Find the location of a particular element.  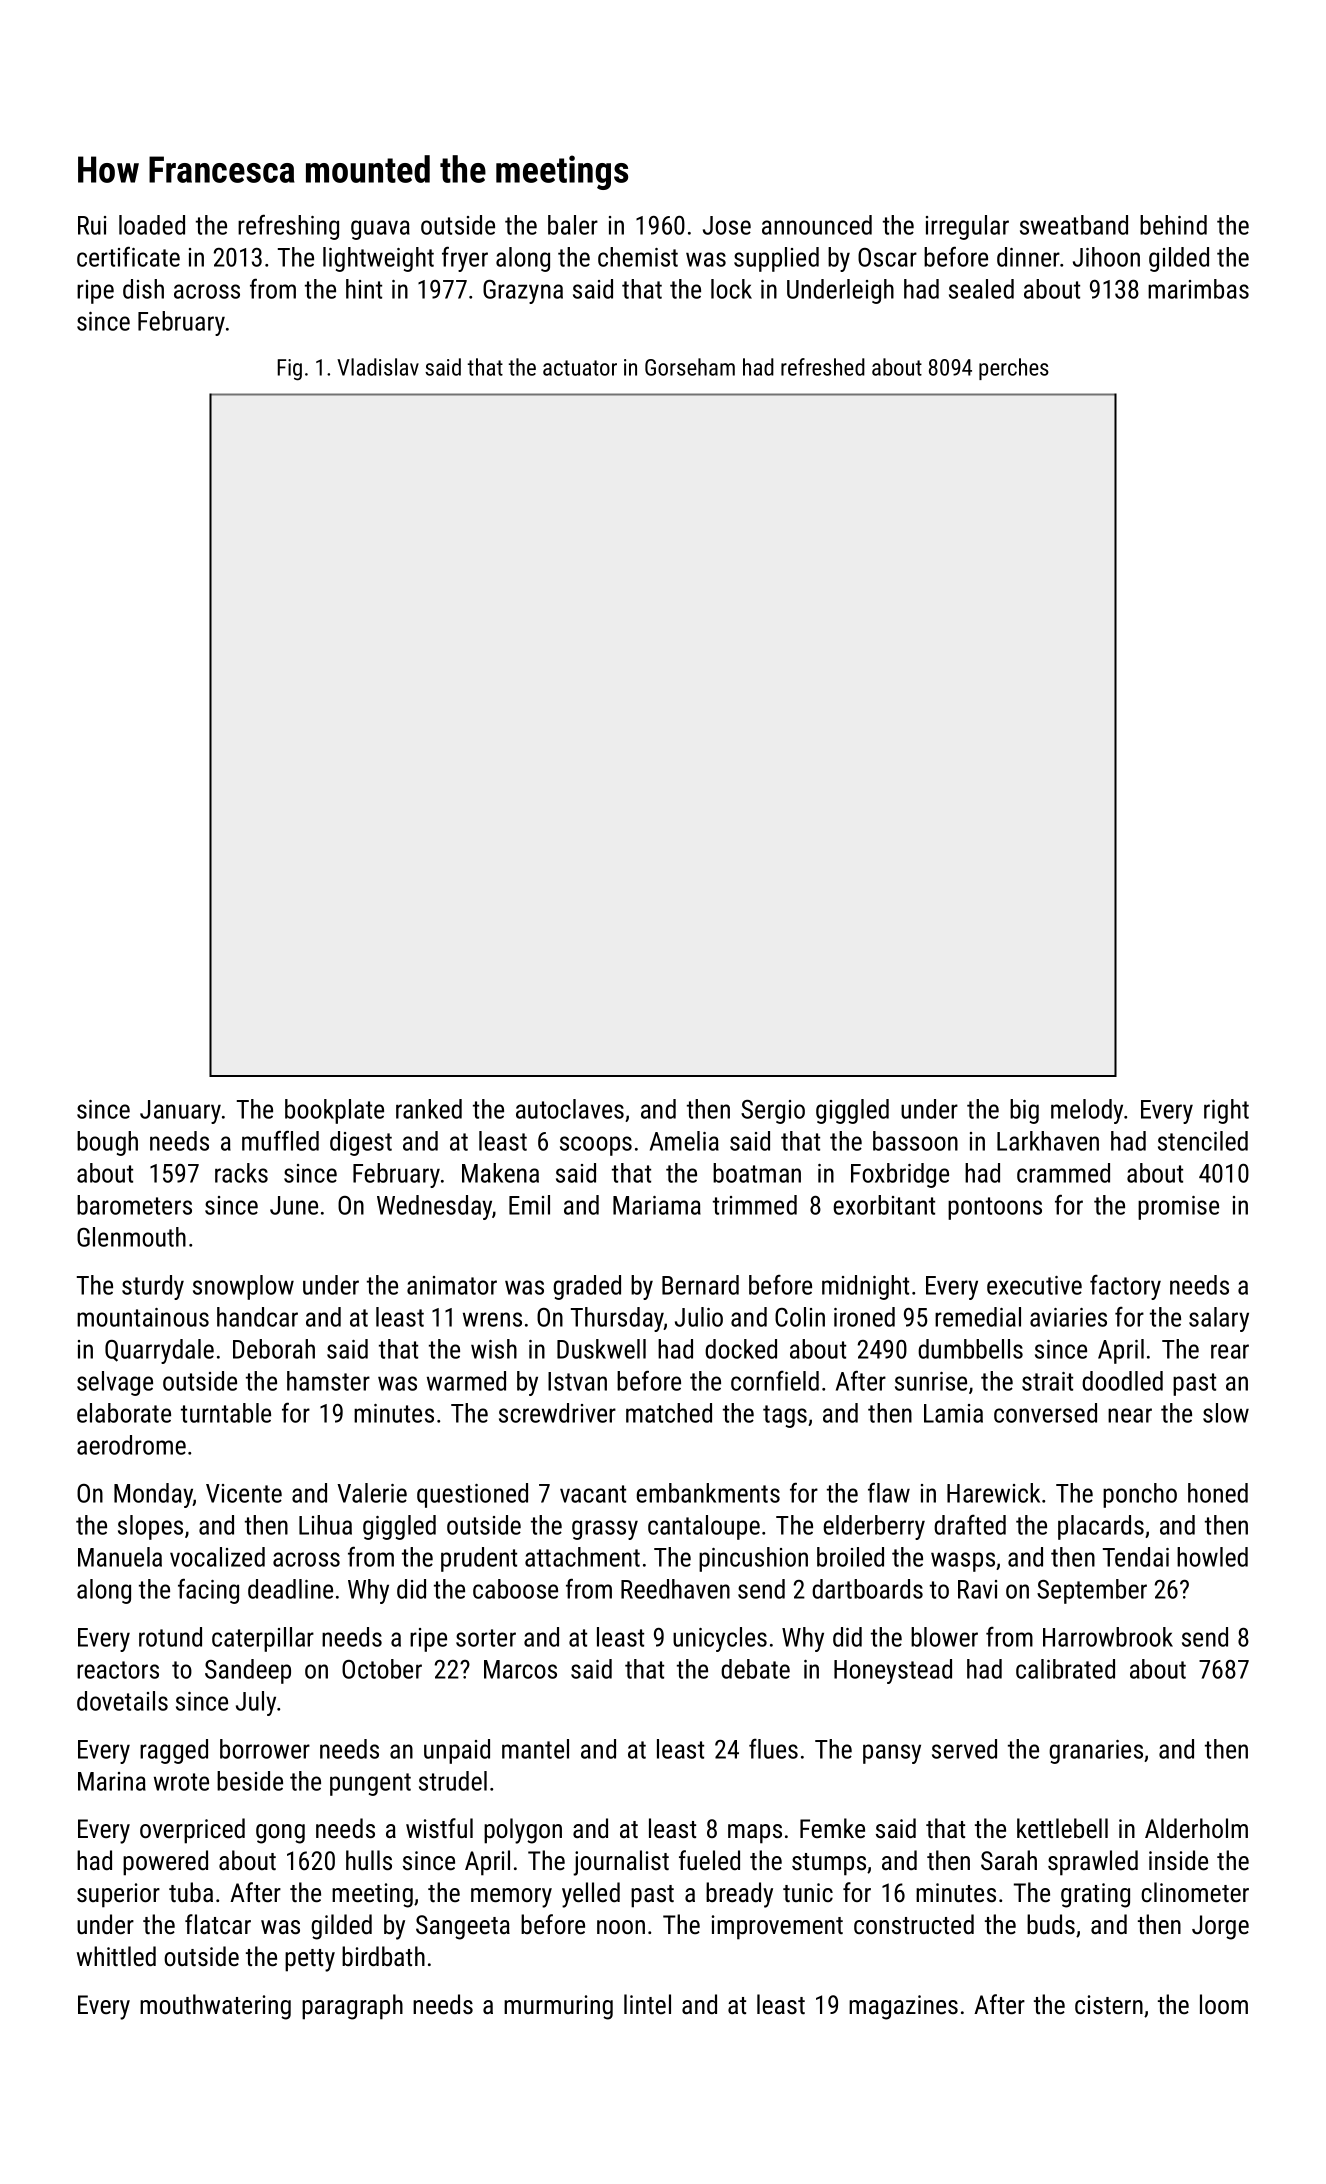

lintel is located at coordinates (647, 2004).
